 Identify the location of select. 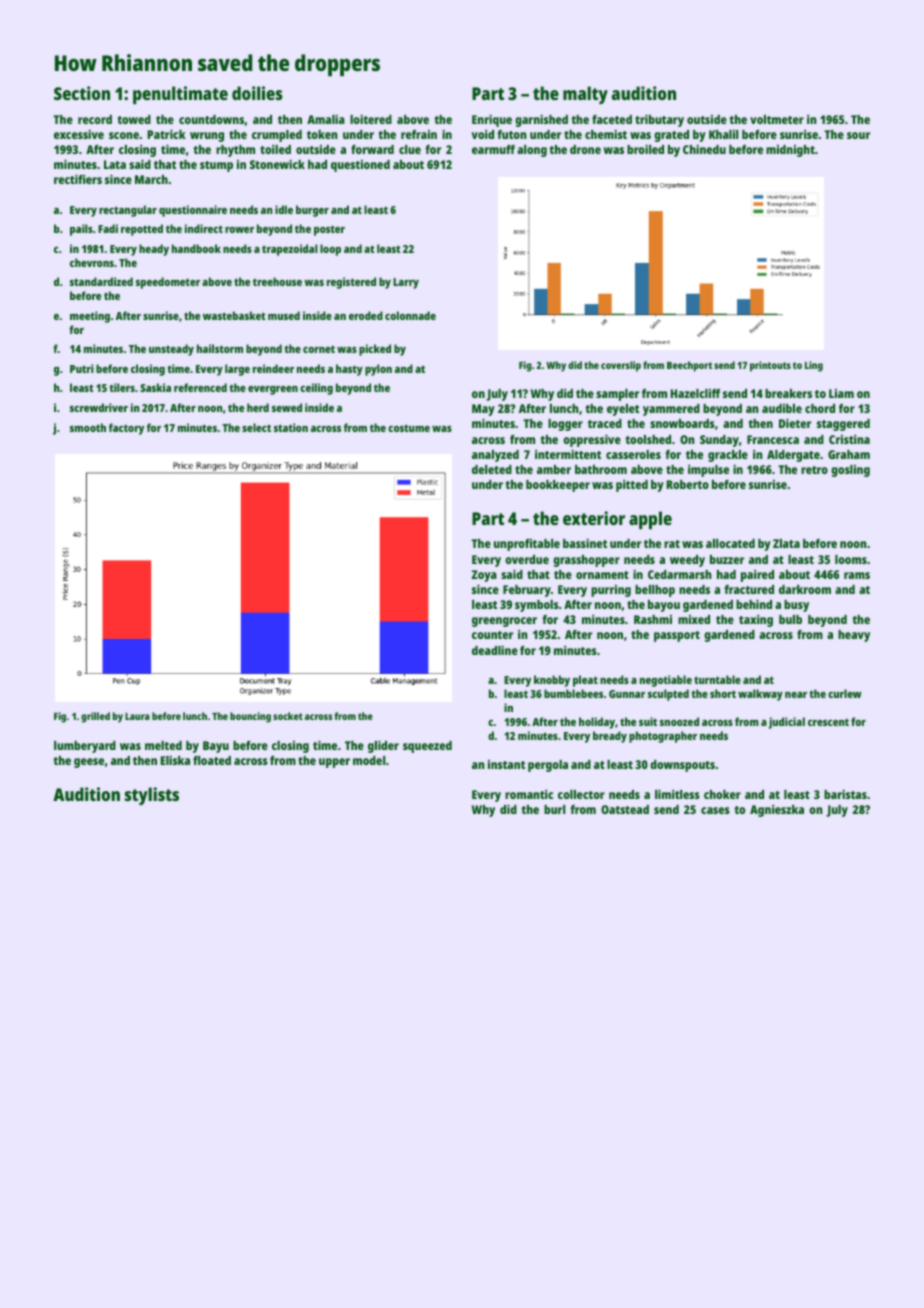
(256, 427).
